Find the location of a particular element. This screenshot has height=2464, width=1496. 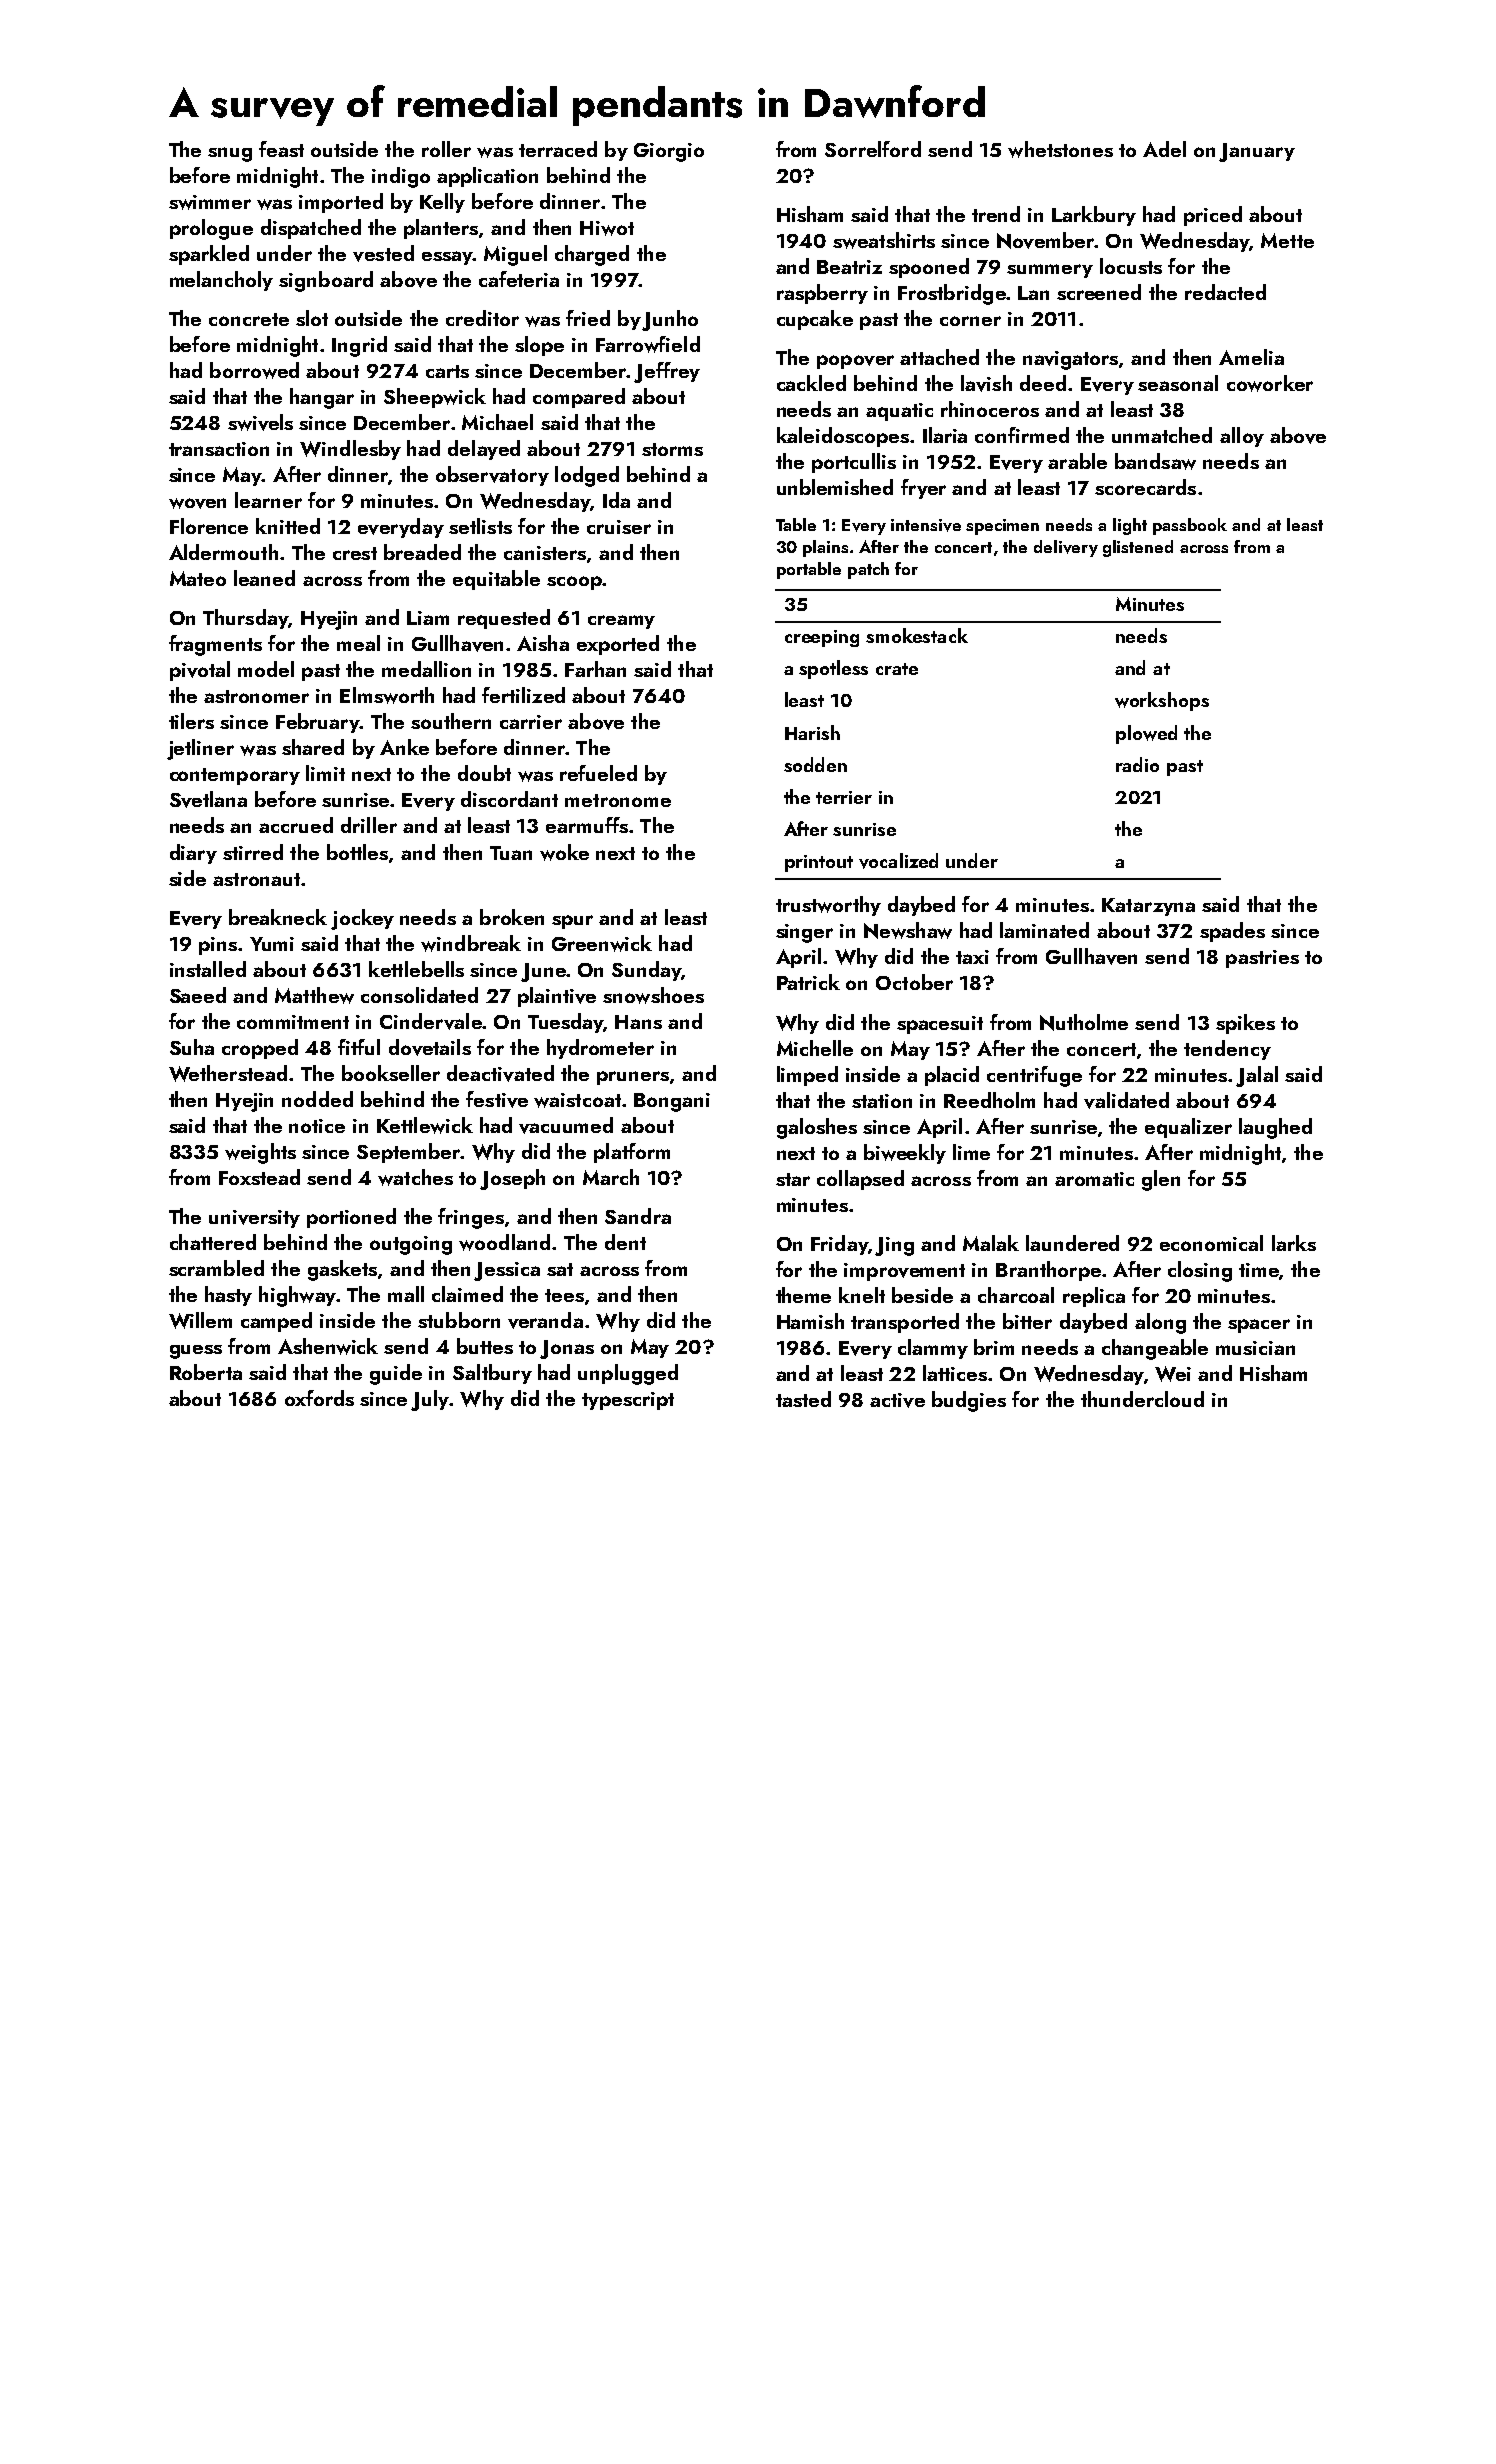

star is located at coordinates (793, 1179).
